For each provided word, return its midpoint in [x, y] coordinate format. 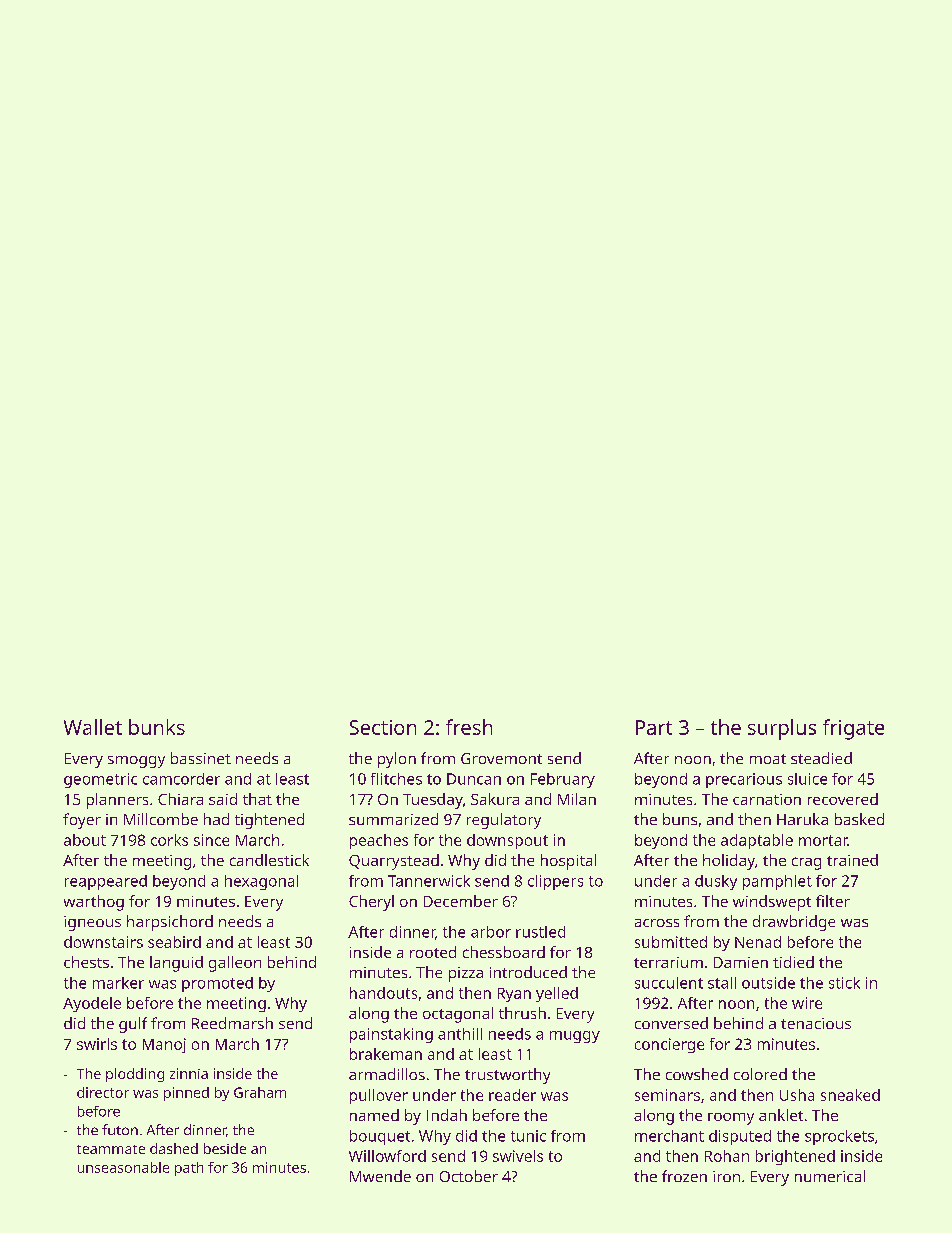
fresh [469, 727]
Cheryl [371, 903]
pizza [466, 974]
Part [654, 727]
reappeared [106, 882]
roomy [731, 1119]
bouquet [380, 1137]
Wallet [93, 727]
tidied [793, 962]
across [657, 923]
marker [118, 983]
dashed [174, 1148]
